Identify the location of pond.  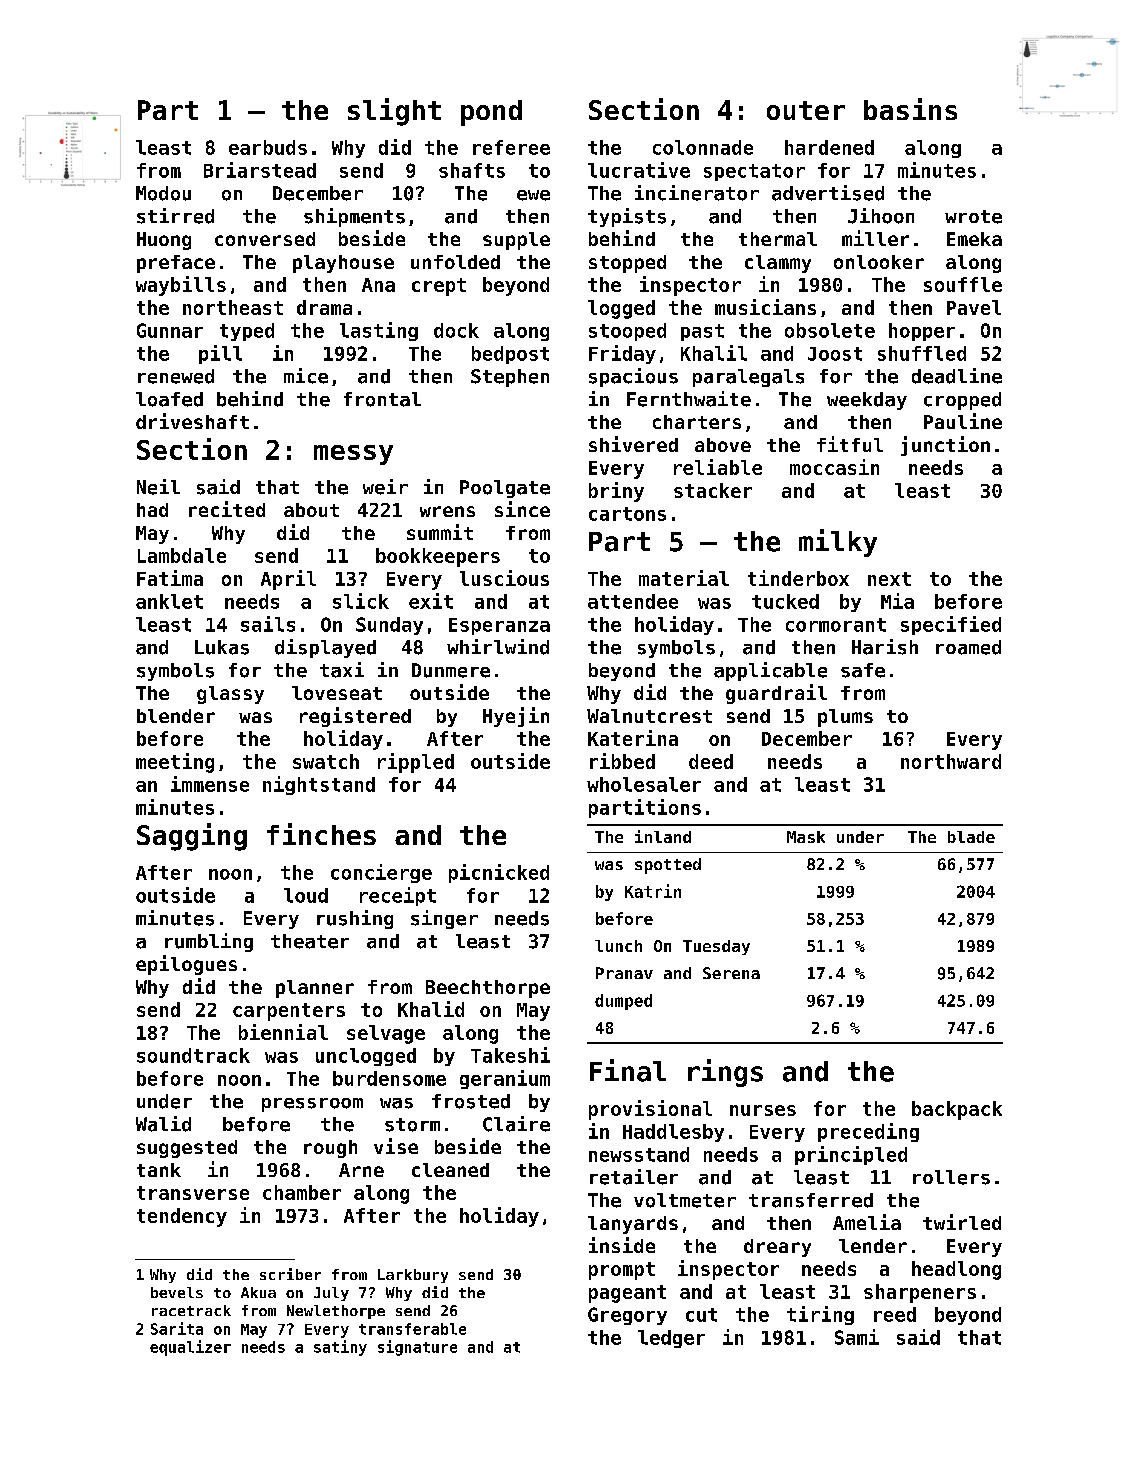
(491, 113).
